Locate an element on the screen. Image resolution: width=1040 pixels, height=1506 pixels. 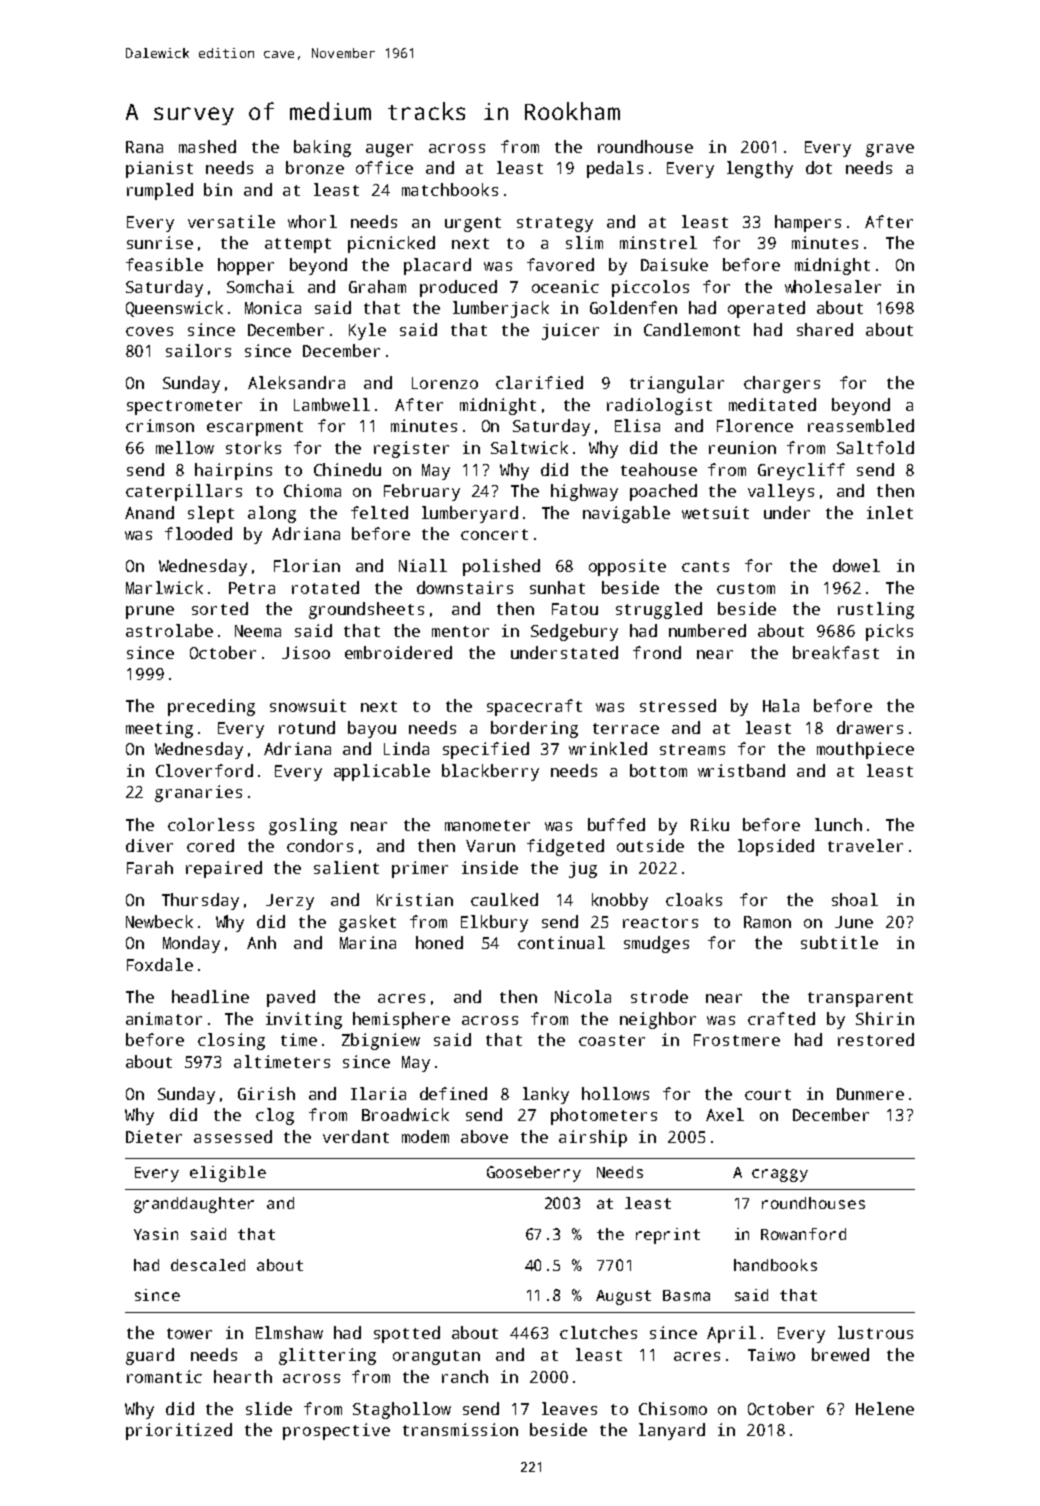
urgent is located at coordinates (473, 224).
